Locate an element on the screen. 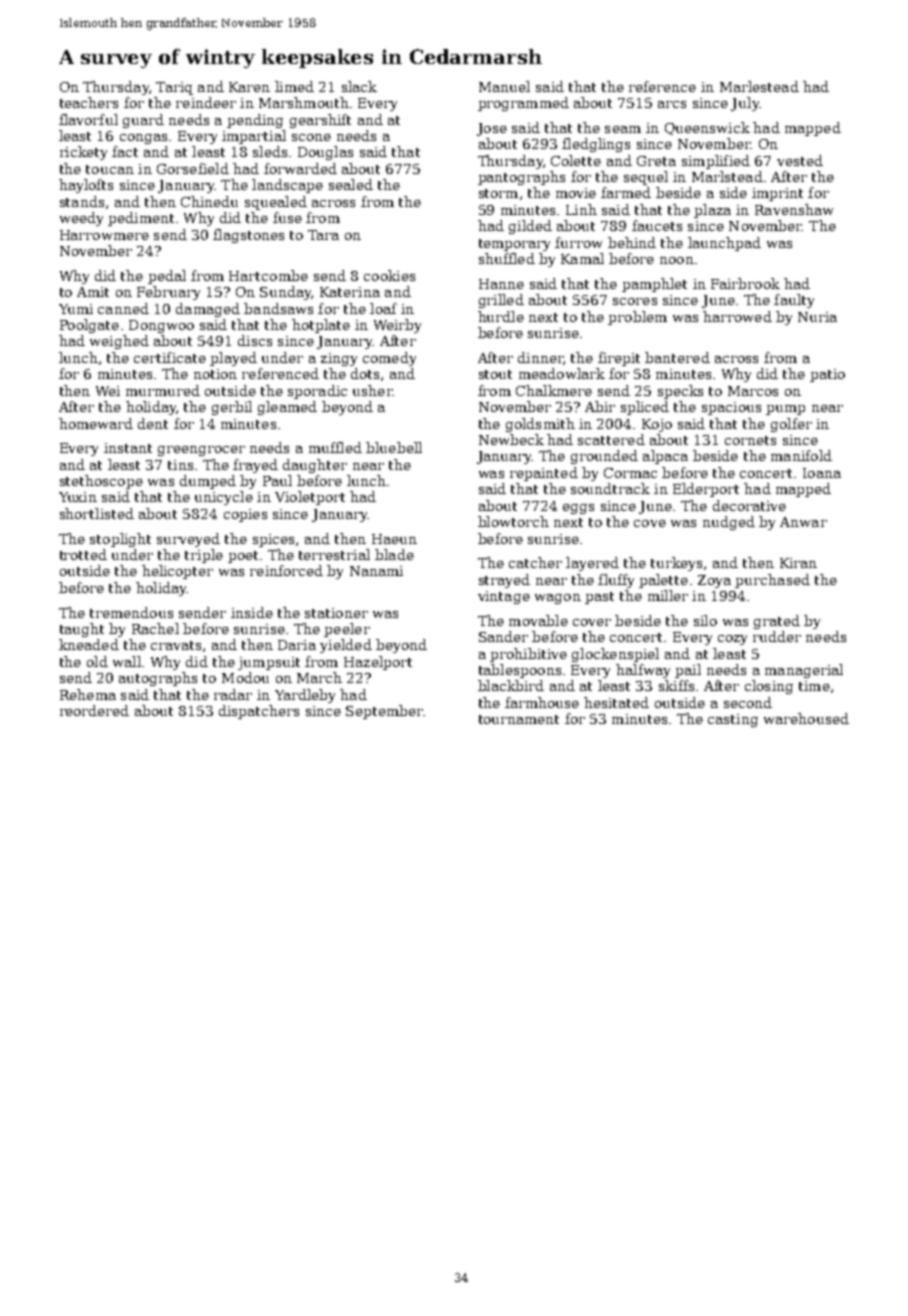 This screenshot has width=908, height=1316. reordered is located at coordinates (94, 710).
